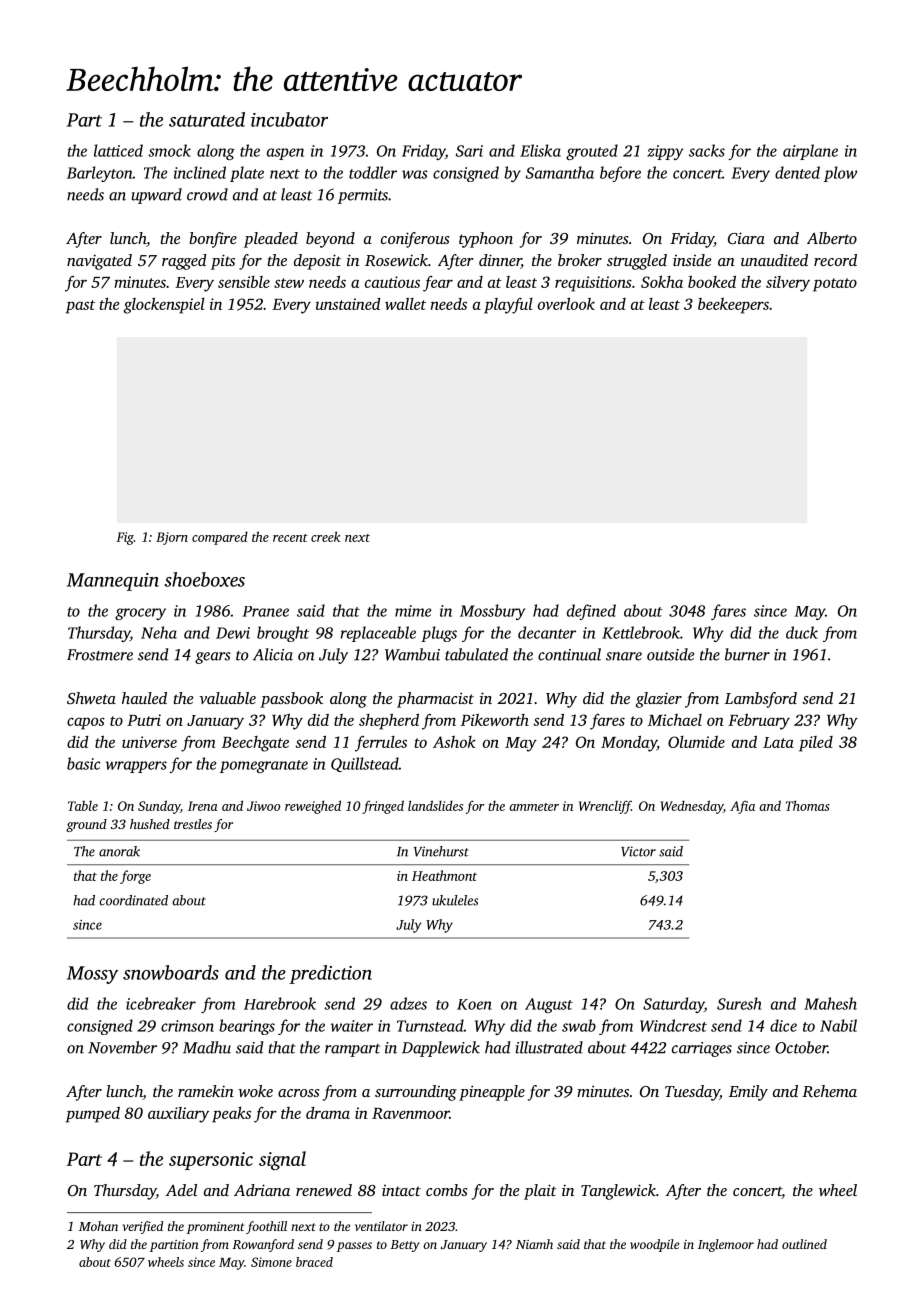 The height and width of the image is (1308, 924). Describe the element at coordinates (290, 538) in the image. I see `recent` at that location.
